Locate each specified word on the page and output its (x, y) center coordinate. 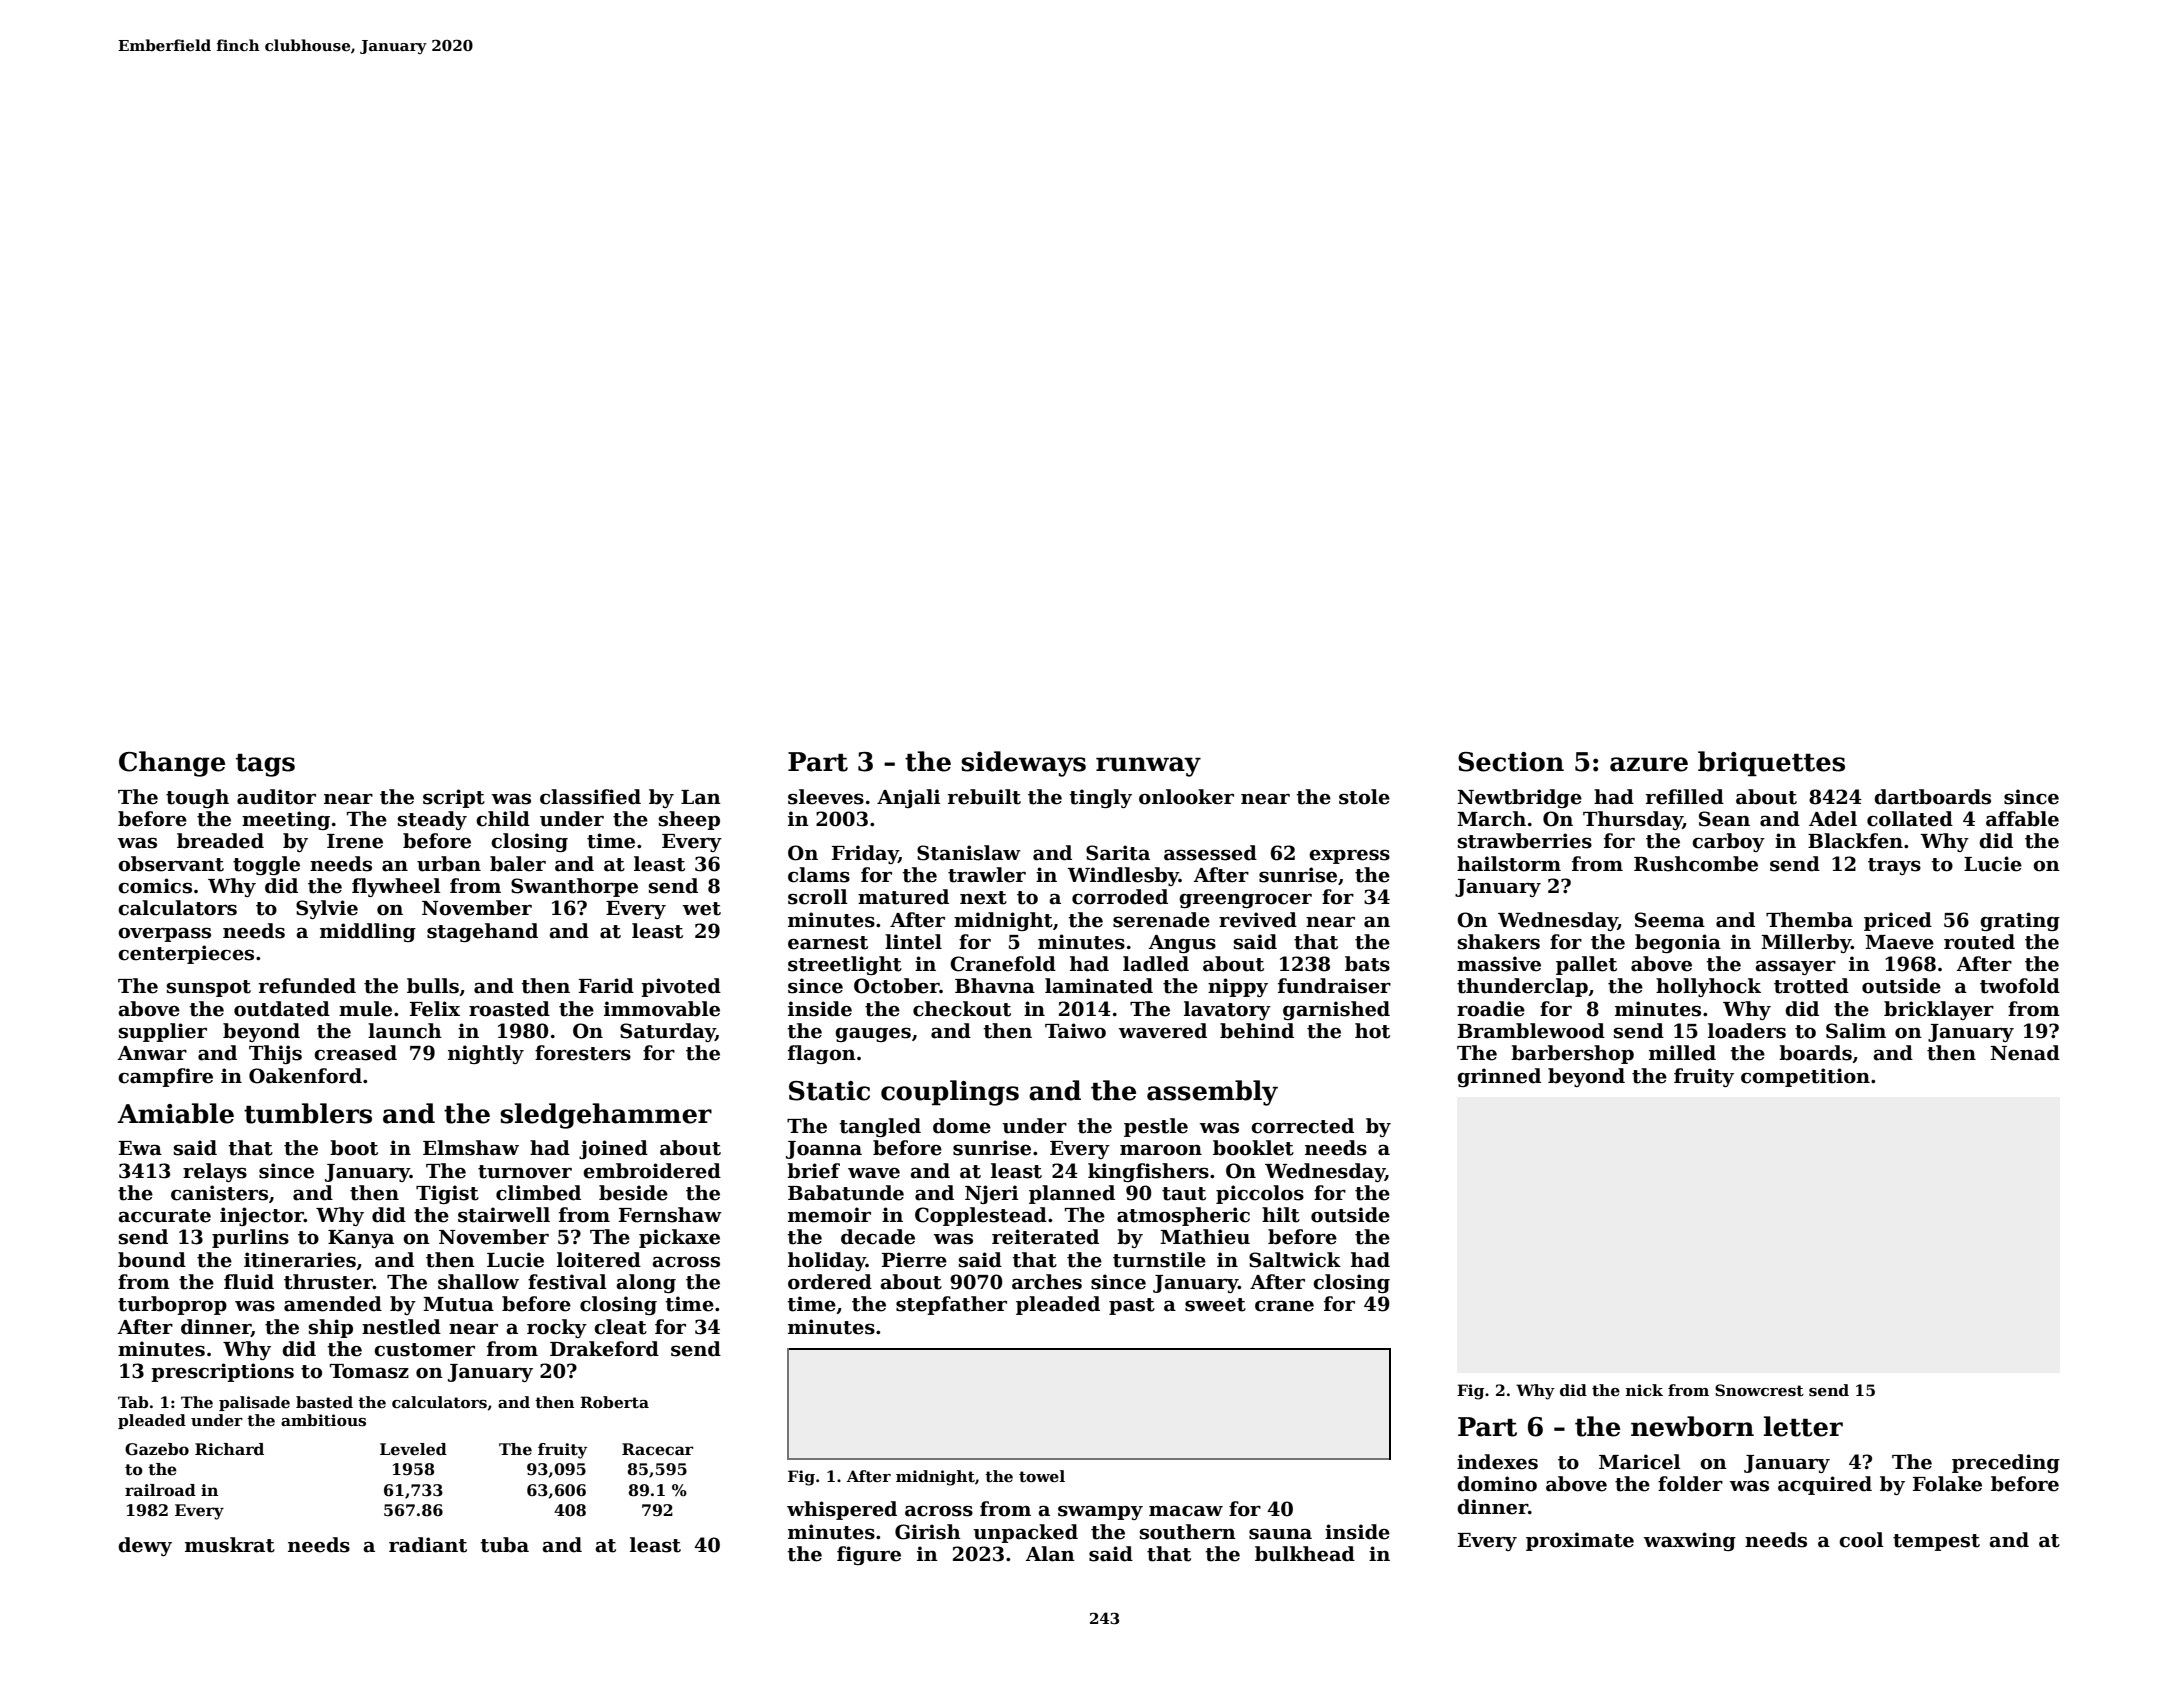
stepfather (951, 1305)
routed (1979, 942)
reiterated (1045, 1237)
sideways (1023, 764)
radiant (428, 1545)
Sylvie (327, 909)
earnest (828, 943)
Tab (133, 1402)
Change (172, 764)
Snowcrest (1759, 1390)
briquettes (1771, 763)
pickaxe (679, 1238)
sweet (1215, 1305)
